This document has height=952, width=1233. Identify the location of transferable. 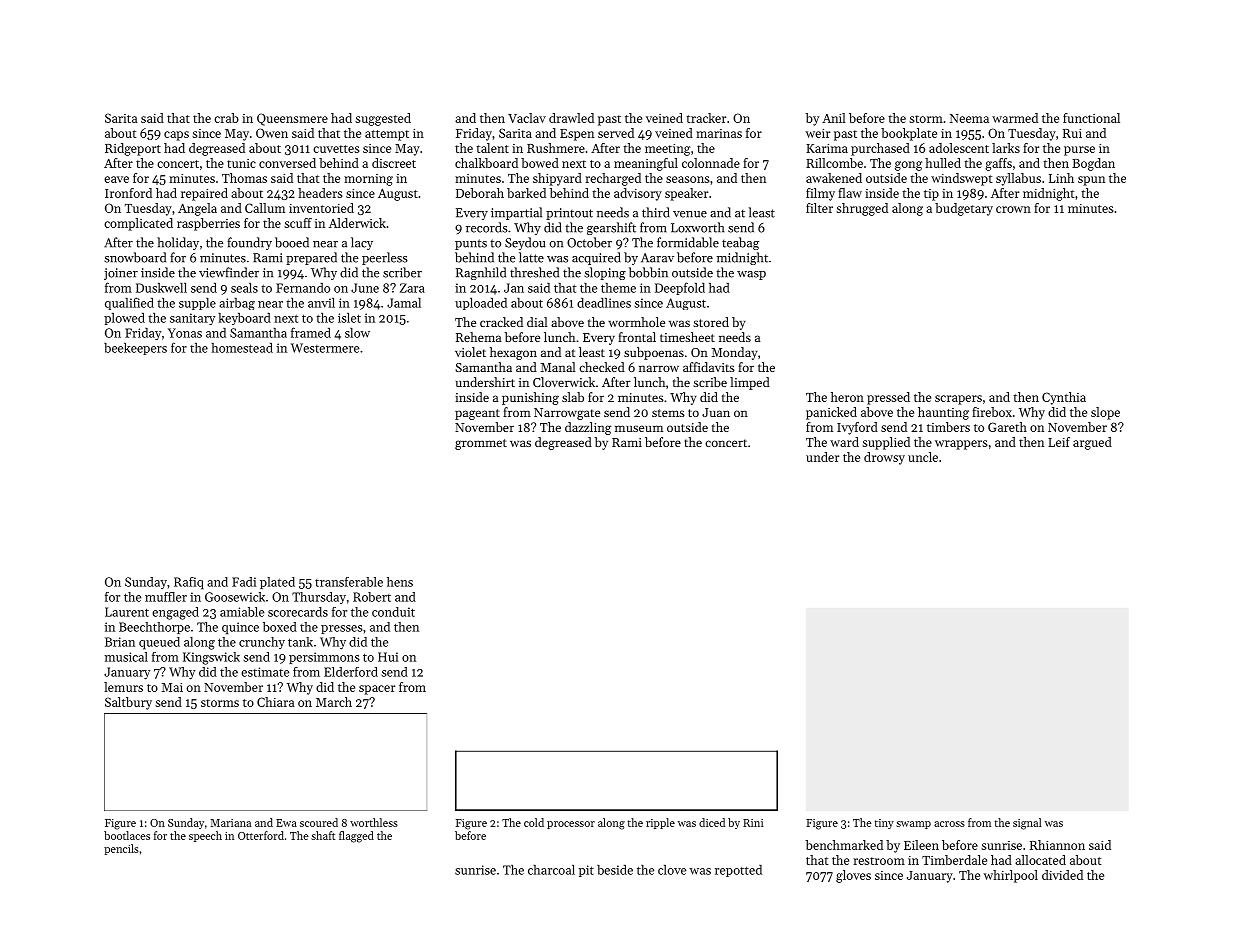
(349, 582).
